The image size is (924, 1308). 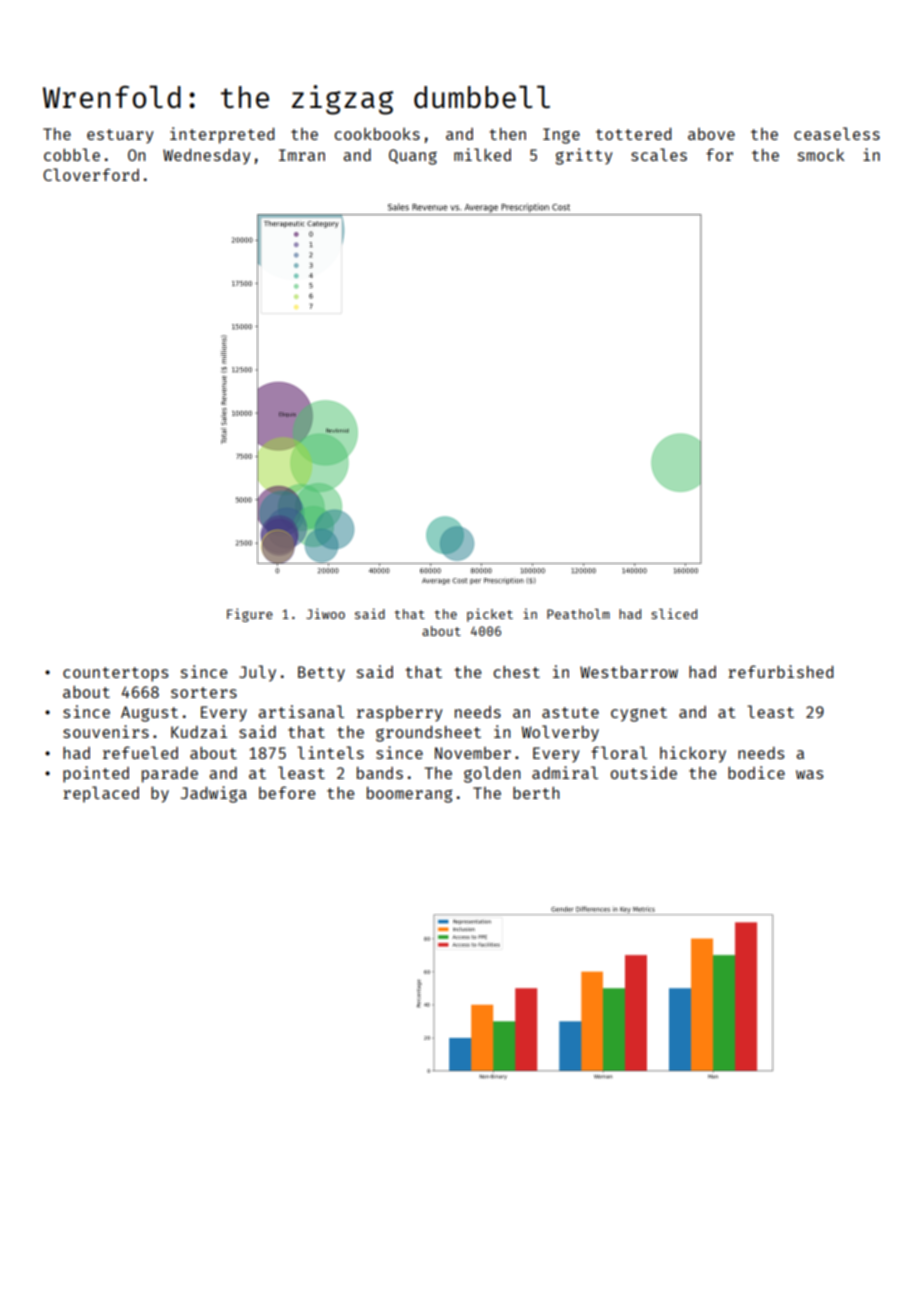 What do you see at coordinates (633, 134) in the screenshot?
I see `tottered` at bounding box center [633, 134].
